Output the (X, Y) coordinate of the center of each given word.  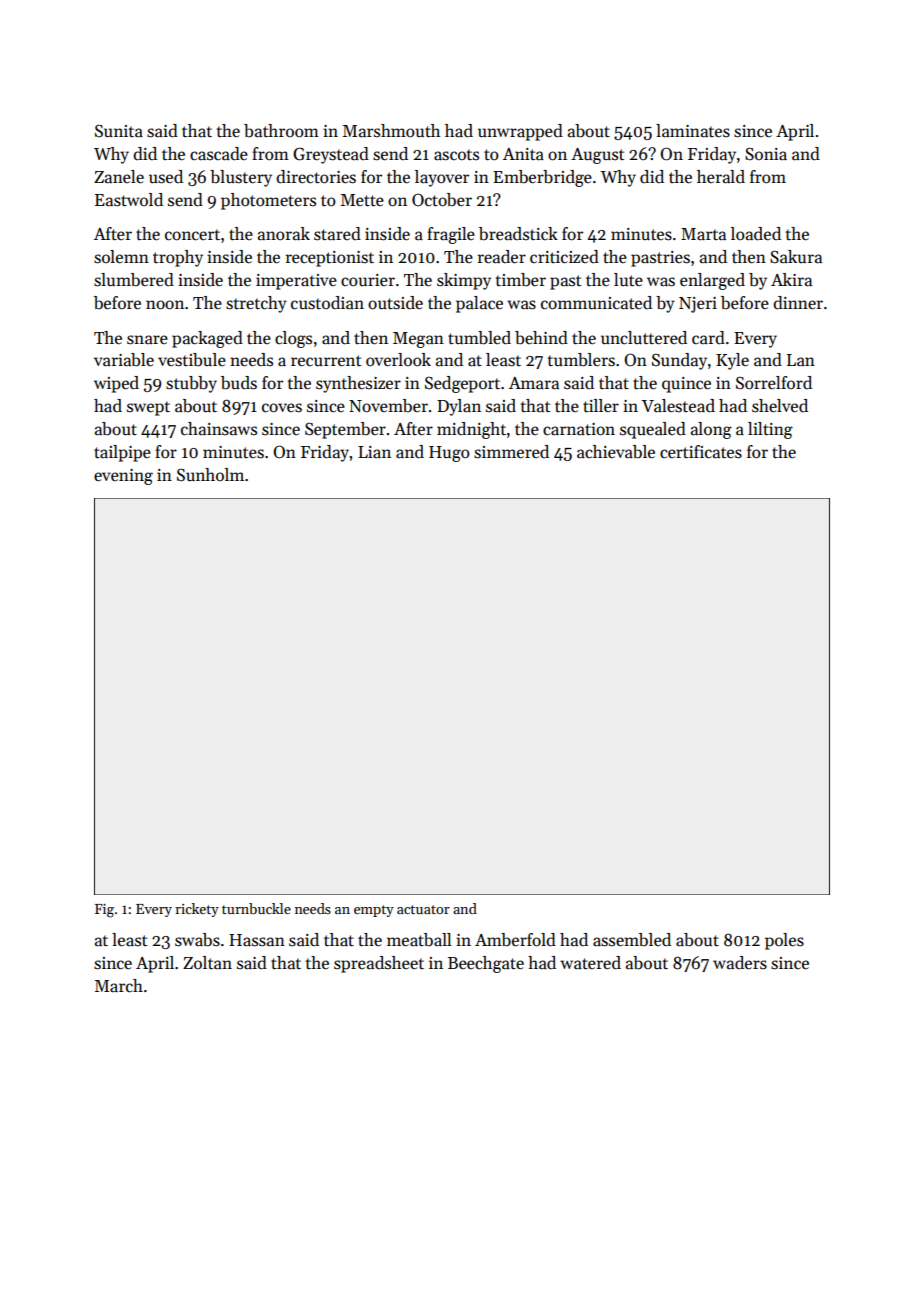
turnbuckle (256, 908)
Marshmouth (391, 131)
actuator (423, 909)
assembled (632, 940)
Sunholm (210, 475)
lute (628, 279)
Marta (703, 234)
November (388, 406)
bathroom (281, 131)
